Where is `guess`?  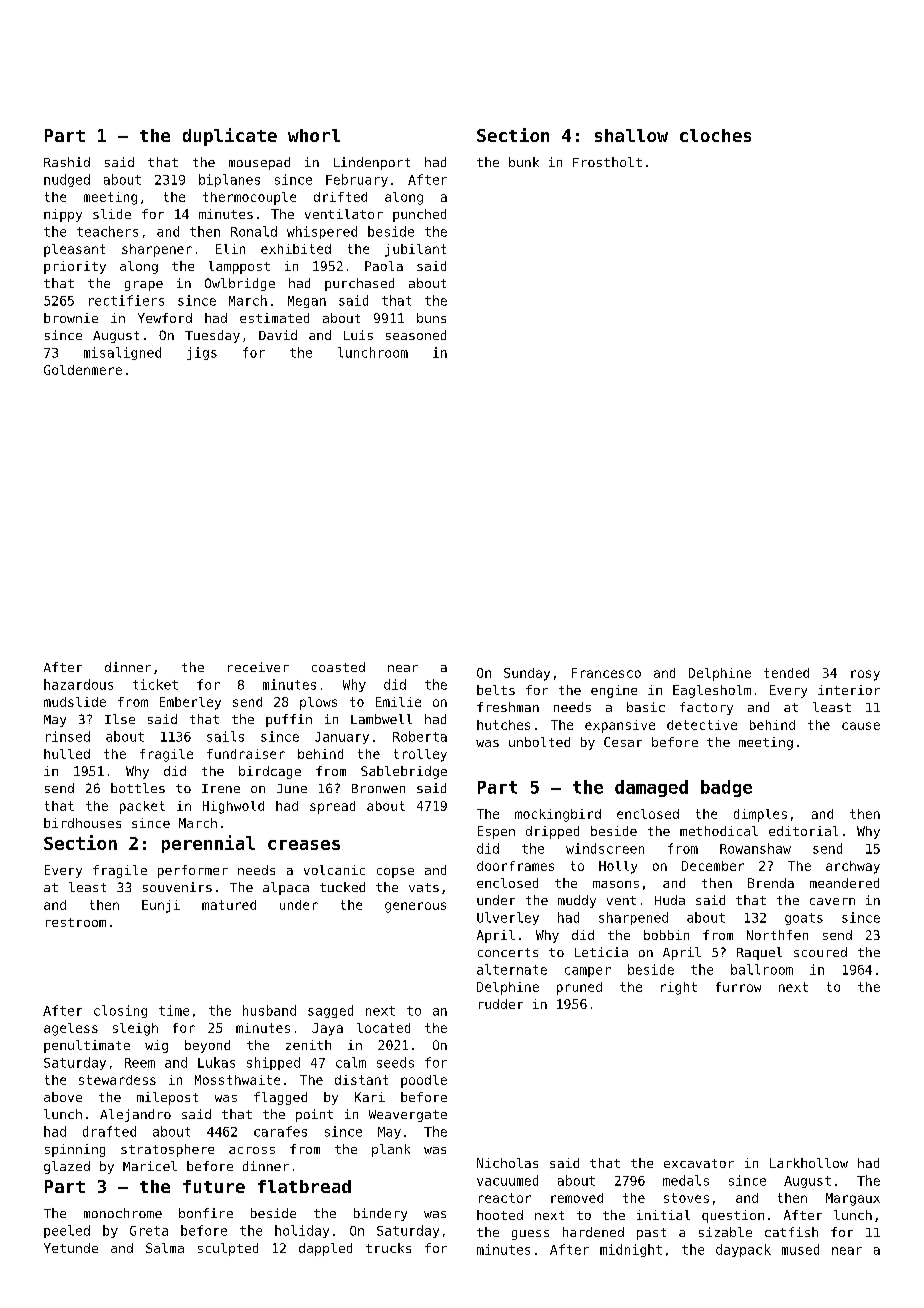
guess is located at coordinates (530, 1235).
